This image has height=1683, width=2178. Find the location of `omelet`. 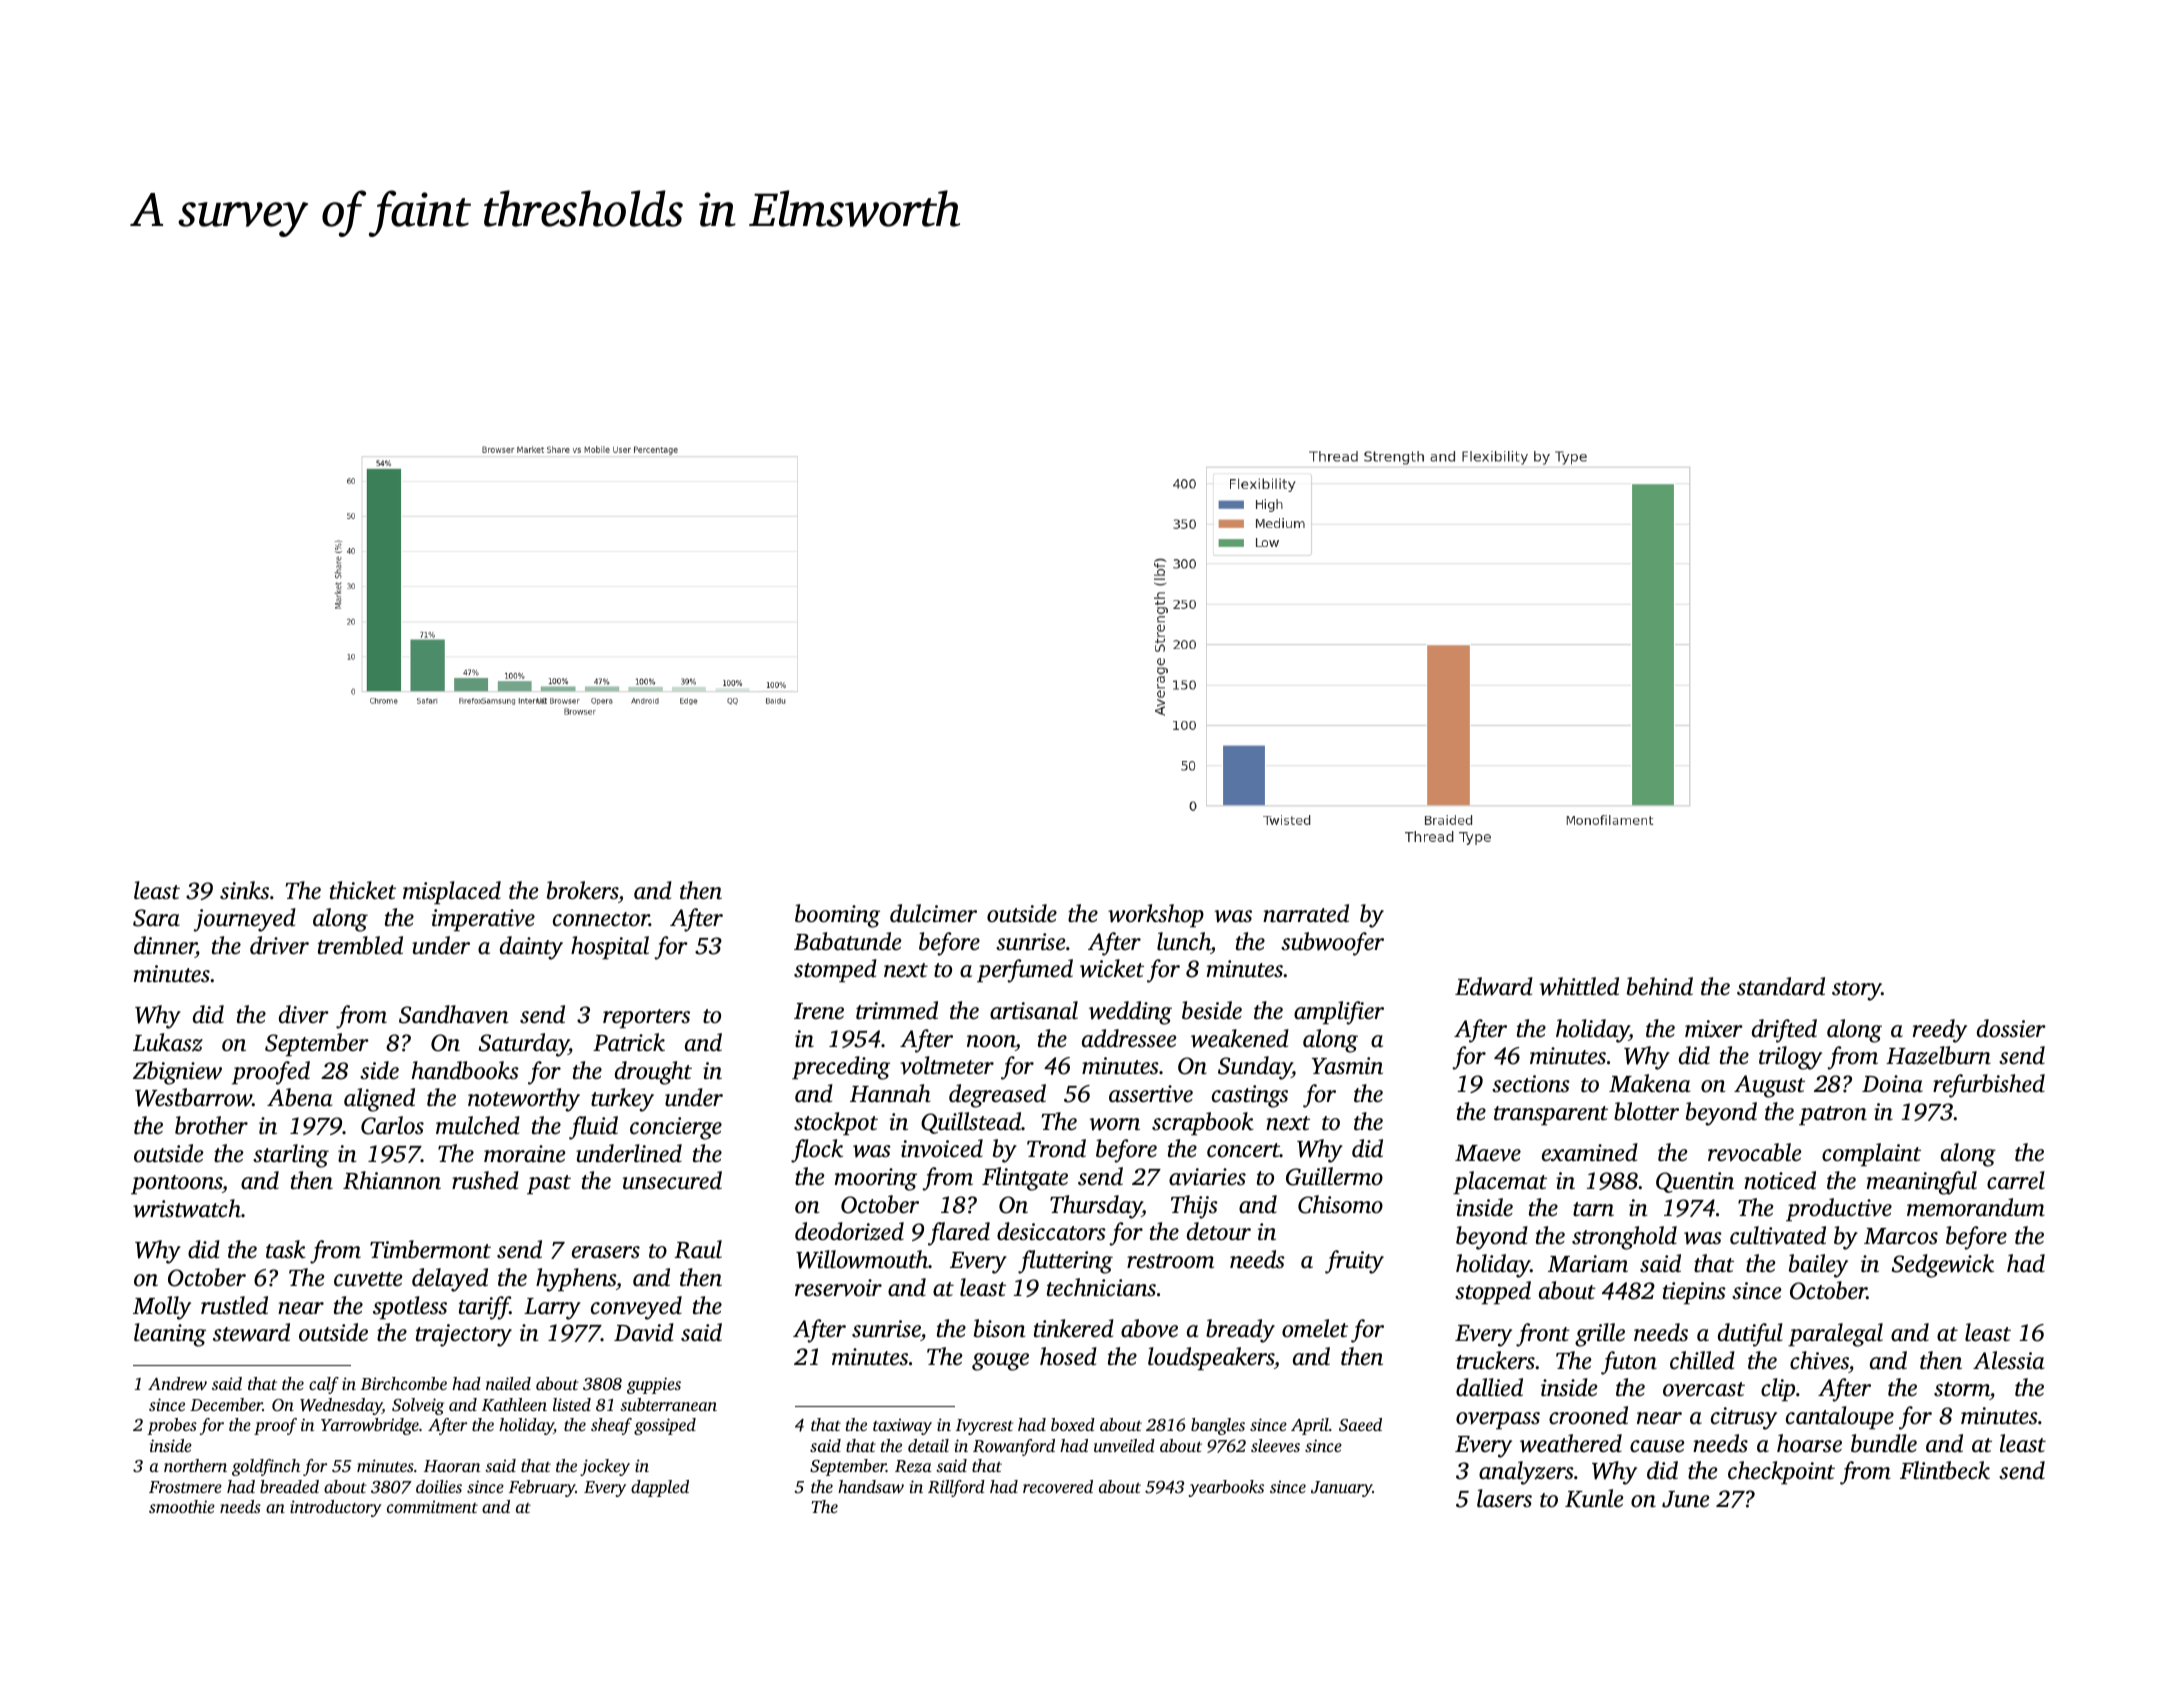

omelet is located at coordinates (1315, 1328).
